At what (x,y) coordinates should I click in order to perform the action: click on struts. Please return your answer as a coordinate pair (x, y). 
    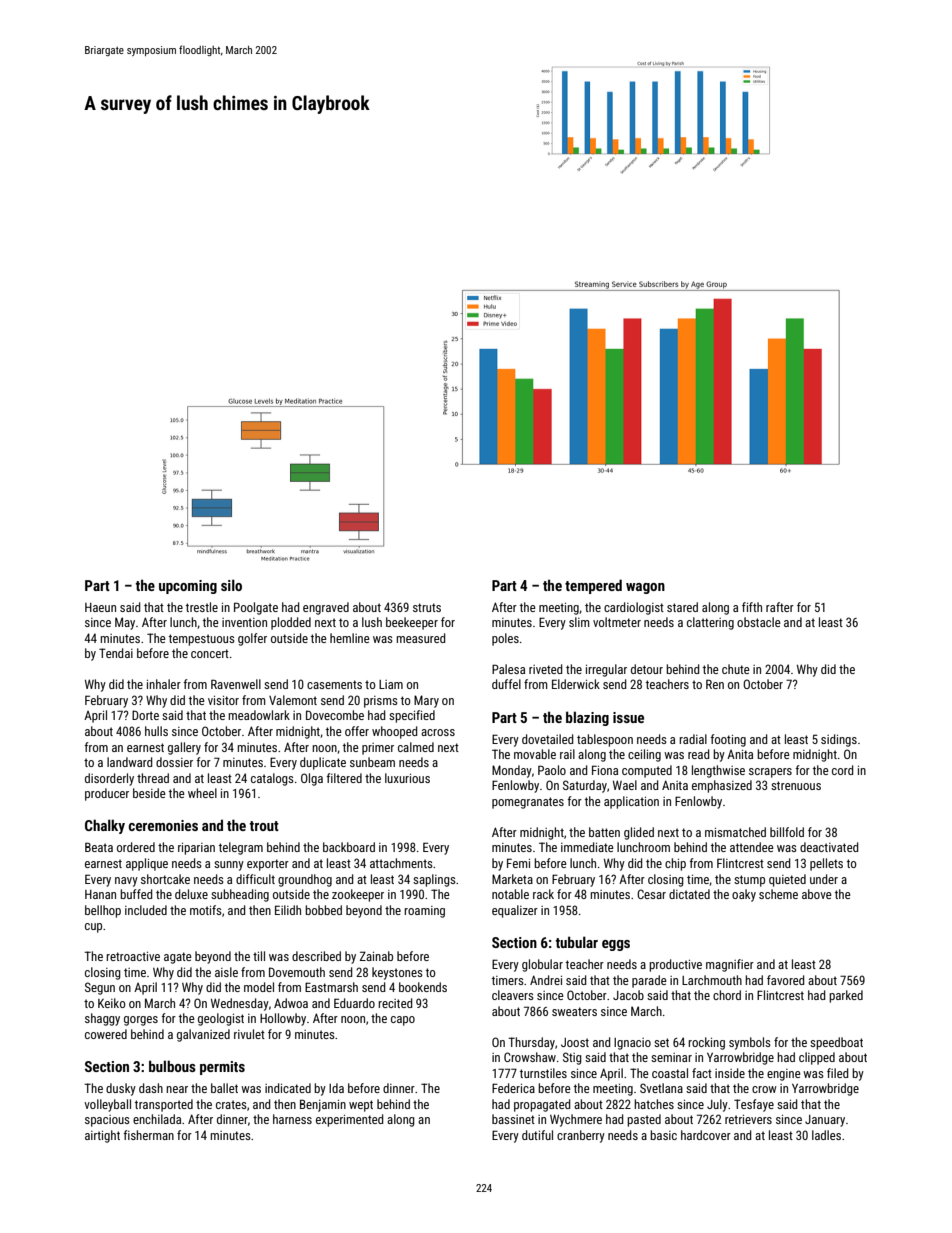
    Looking at the image, I should click on (427, 607).
